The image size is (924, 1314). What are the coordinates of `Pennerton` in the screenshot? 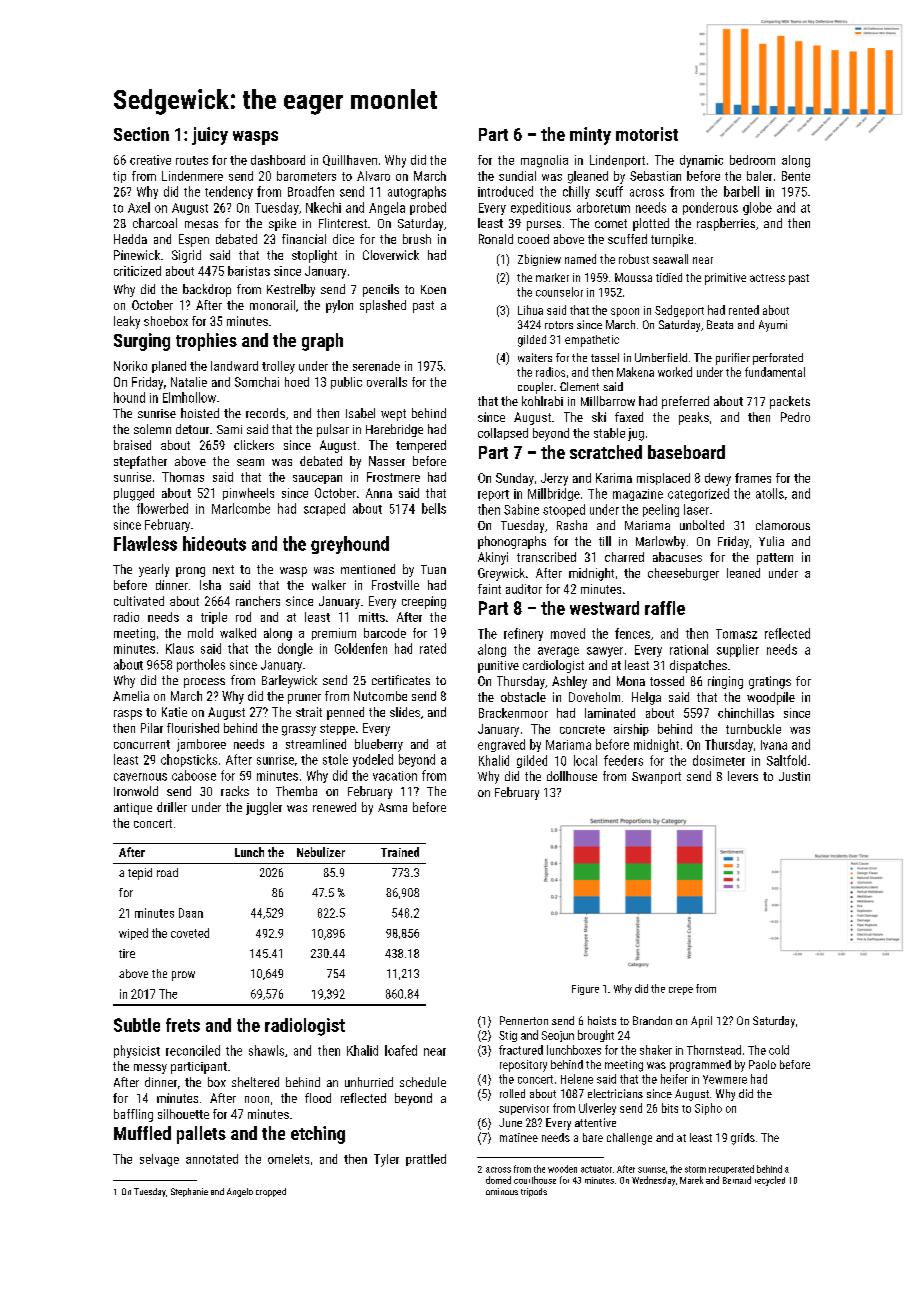 It's located at (524, 1020).
